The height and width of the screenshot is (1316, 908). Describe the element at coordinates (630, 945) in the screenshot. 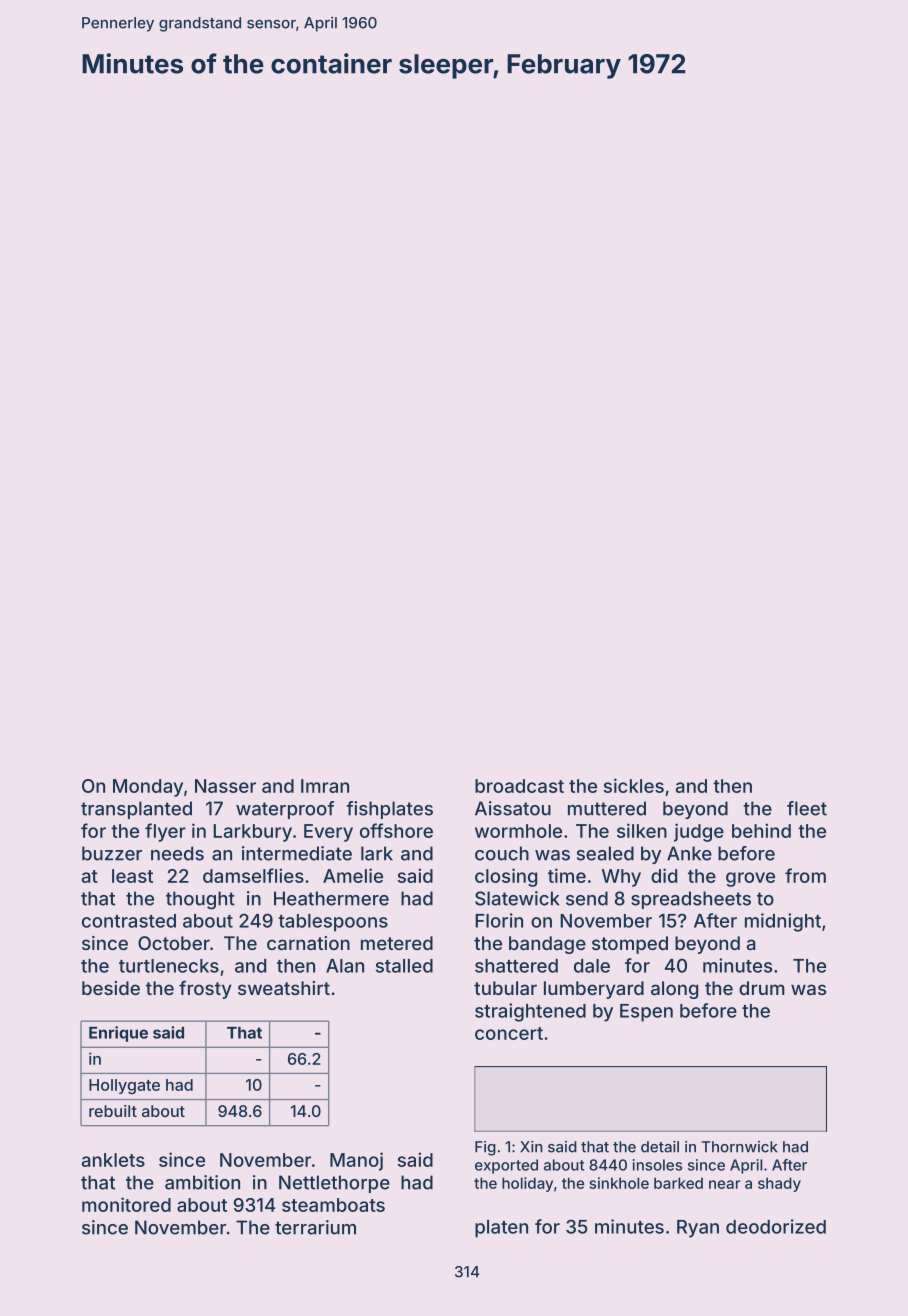

I see `stomped` at that location.
